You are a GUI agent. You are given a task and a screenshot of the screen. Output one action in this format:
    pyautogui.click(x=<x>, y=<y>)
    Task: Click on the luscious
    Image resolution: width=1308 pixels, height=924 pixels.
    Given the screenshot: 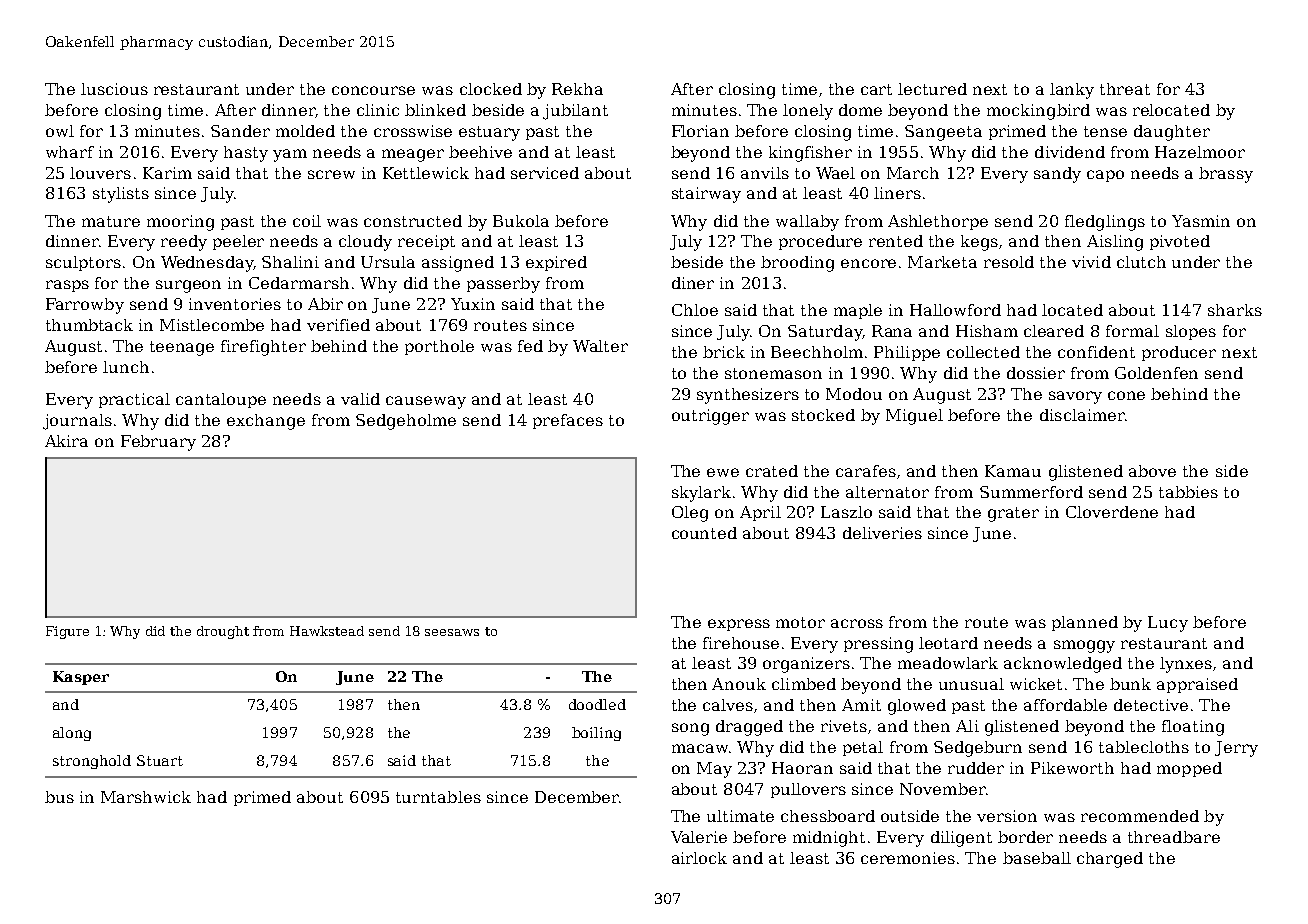 What is the action you would take?
    pyautogui.click(x=114, y=89)
